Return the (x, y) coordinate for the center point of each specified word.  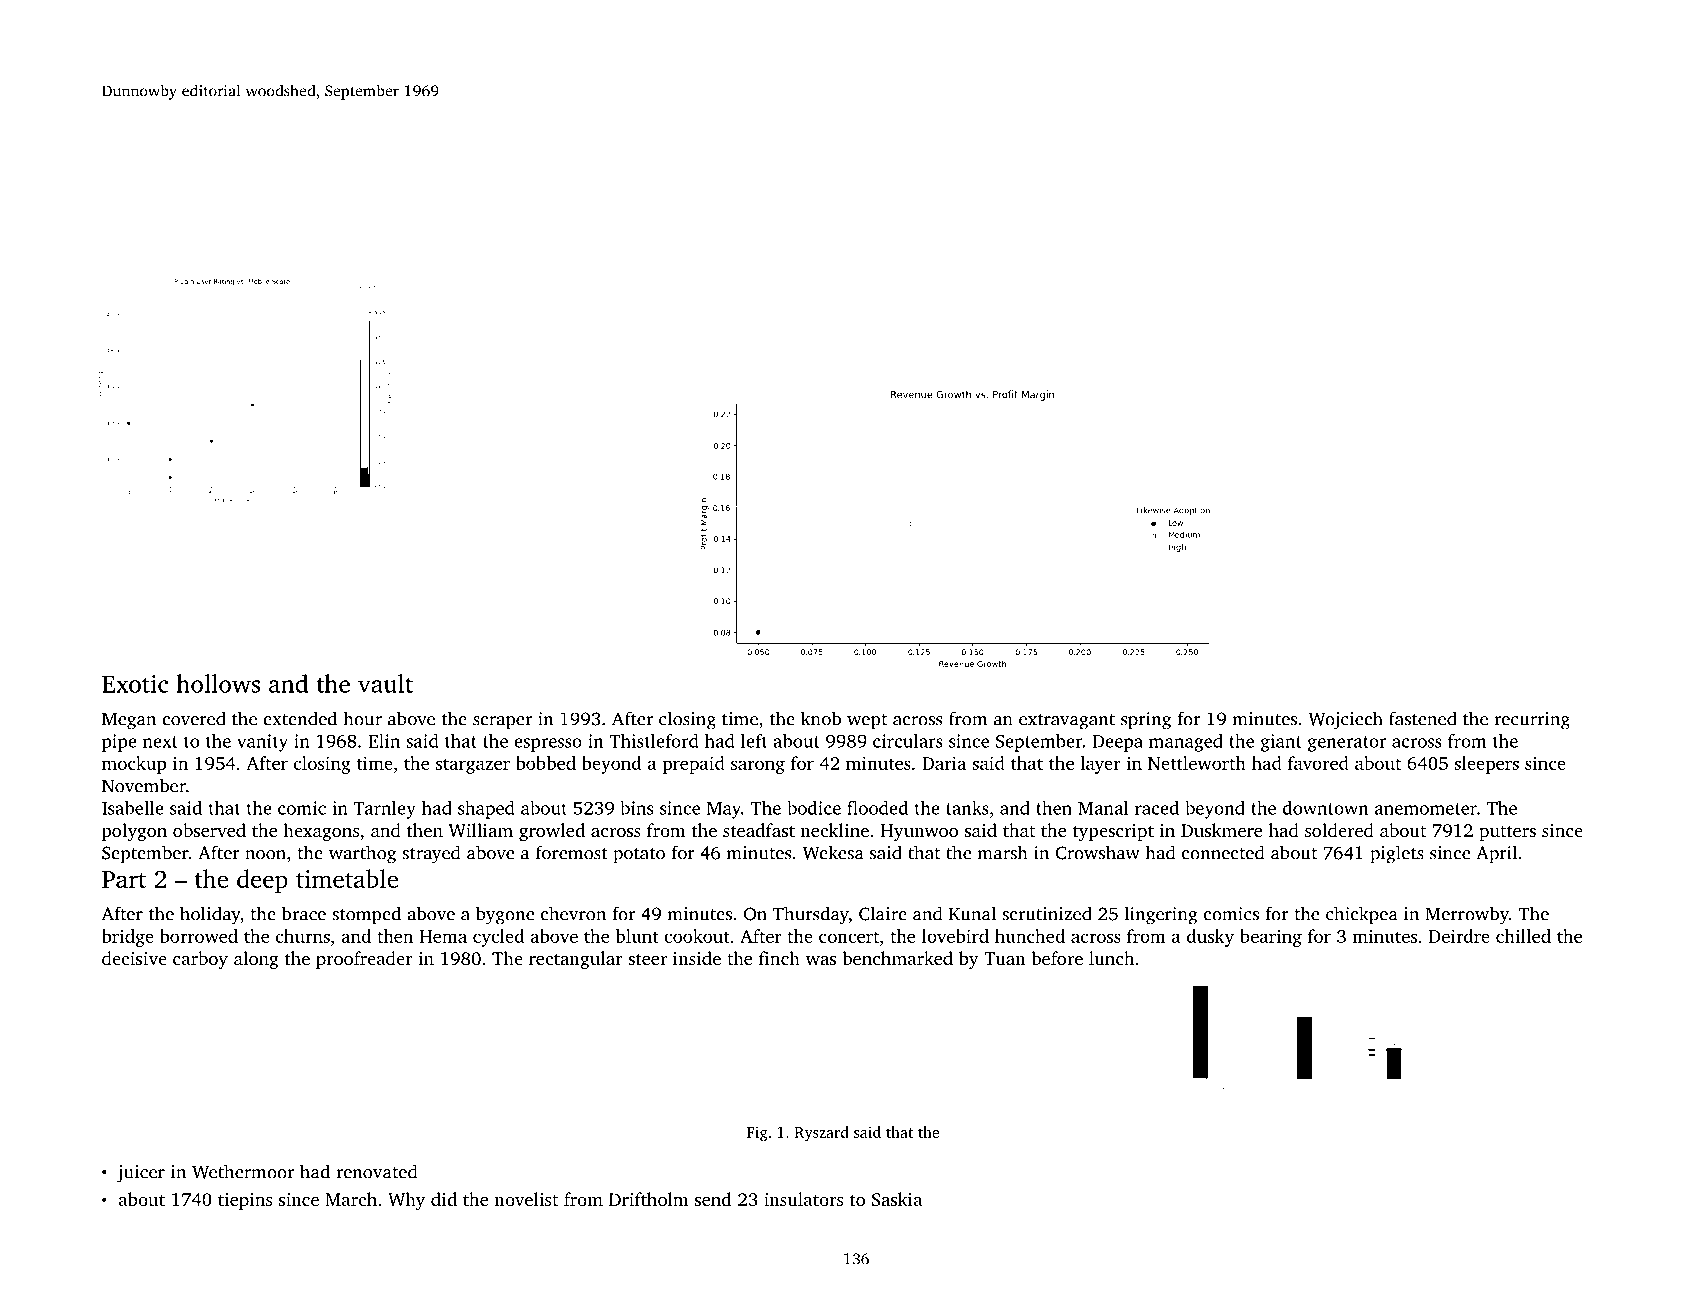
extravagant (1067, 722)
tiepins (245, 1201)
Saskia (897, 1199)
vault (385, 683)
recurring (1532, 721)
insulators (803, 1199)
